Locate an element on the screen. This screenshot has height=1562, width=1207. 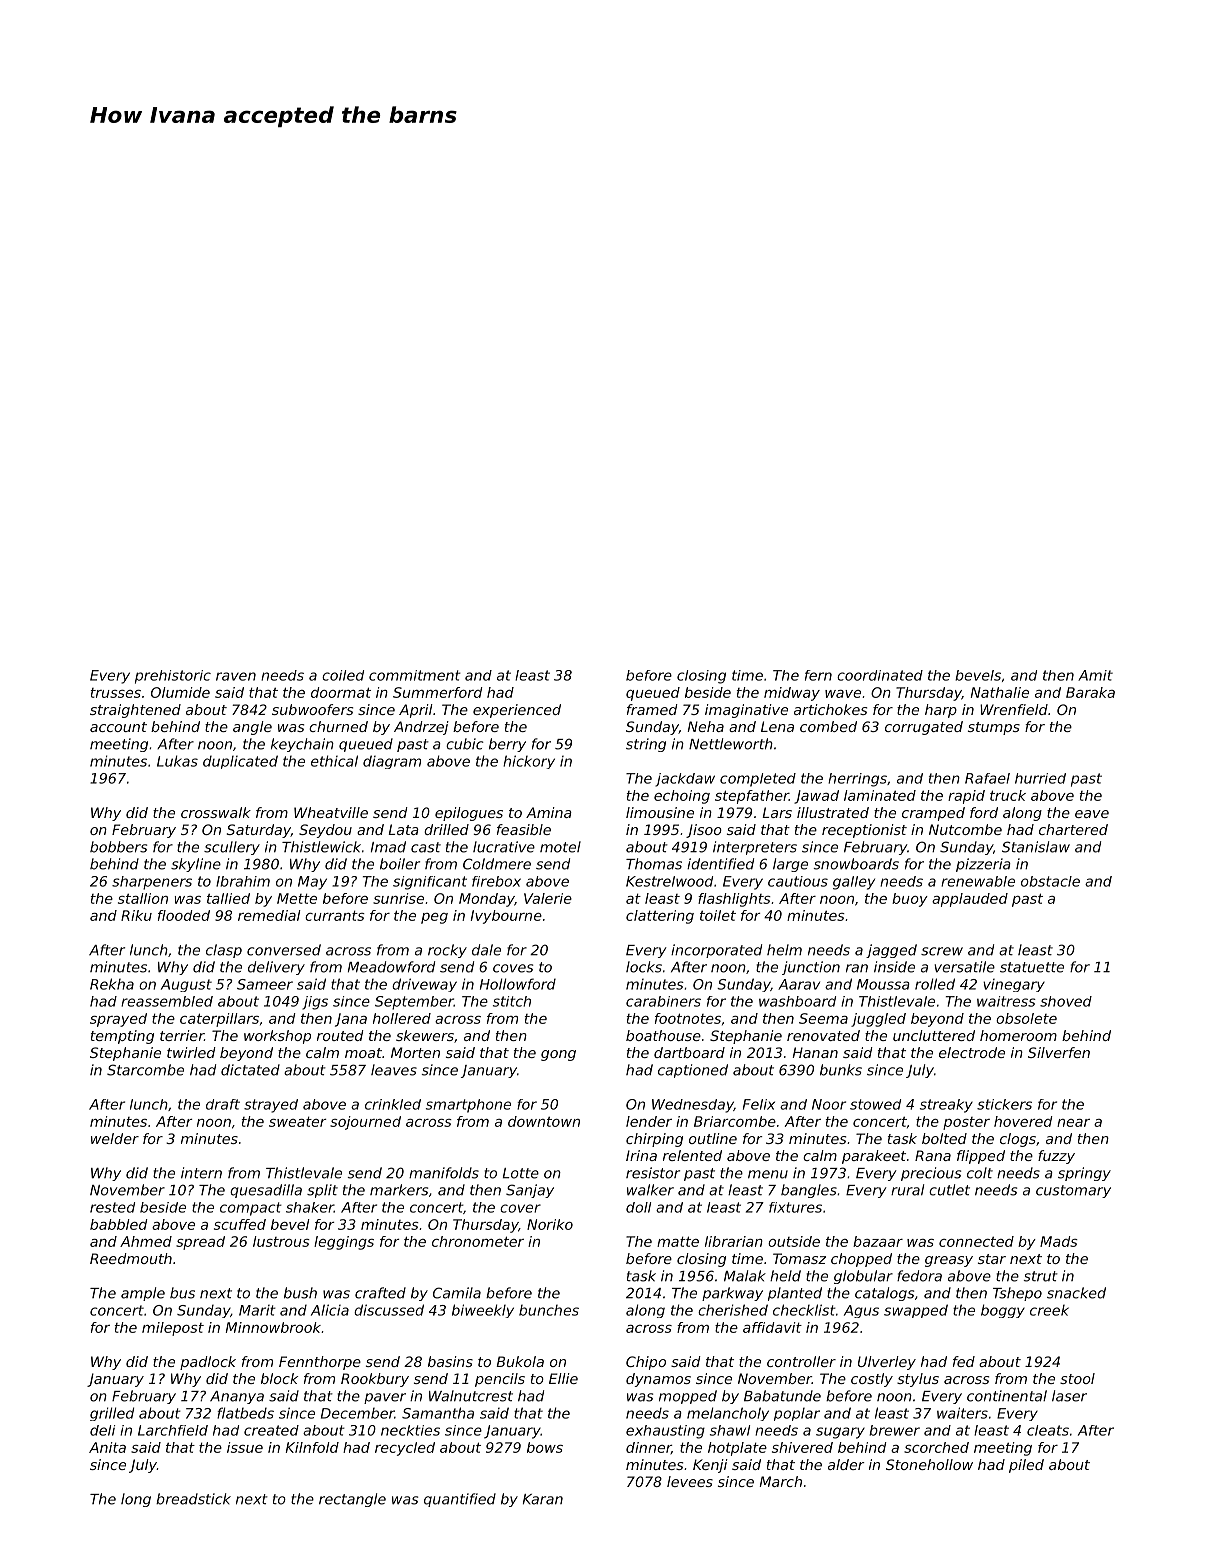
Baraka is located at coordinates (1090, 692).
